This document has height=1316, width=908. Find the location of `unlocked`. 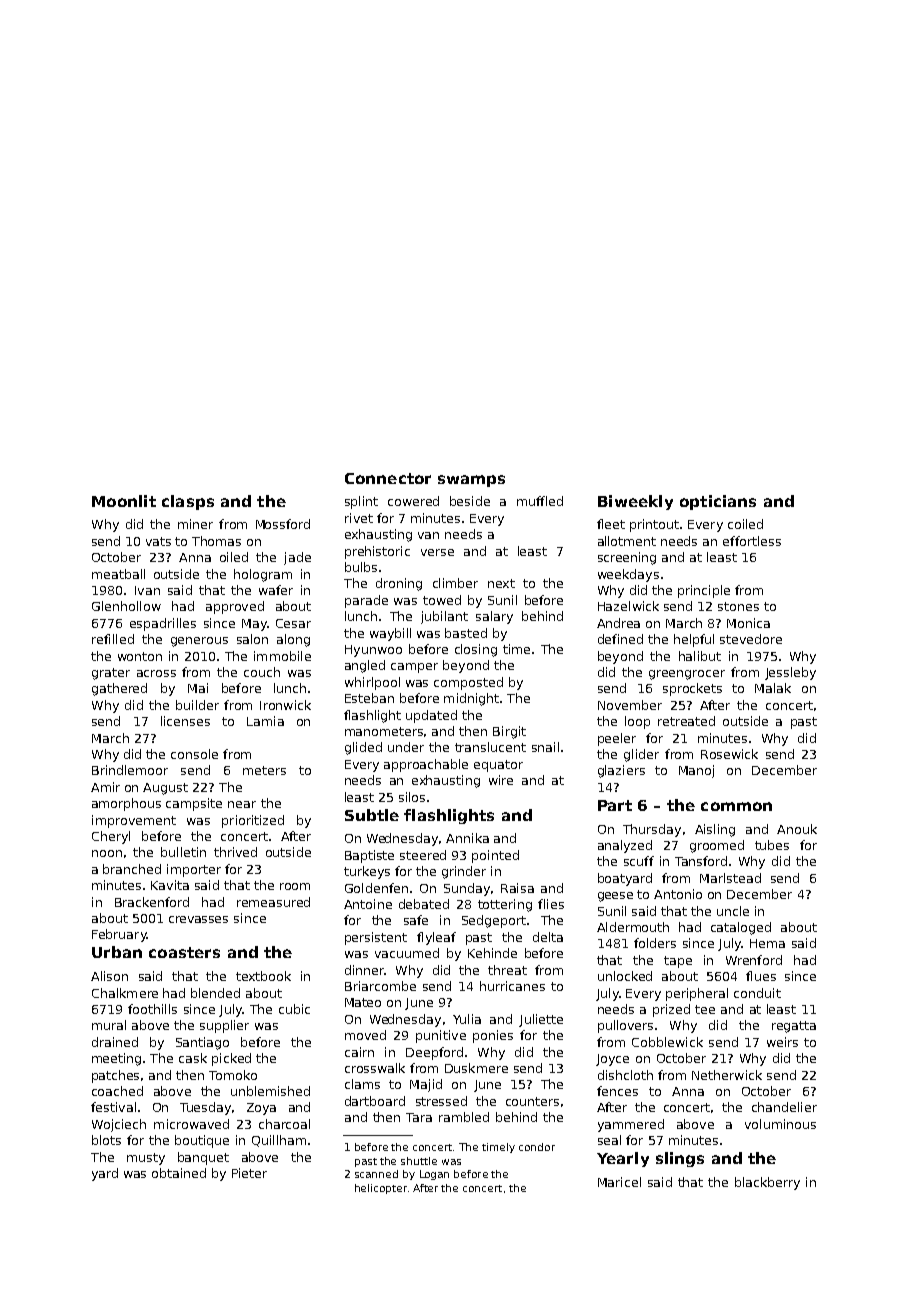

unlocked is located at coordinates (625, 976).
